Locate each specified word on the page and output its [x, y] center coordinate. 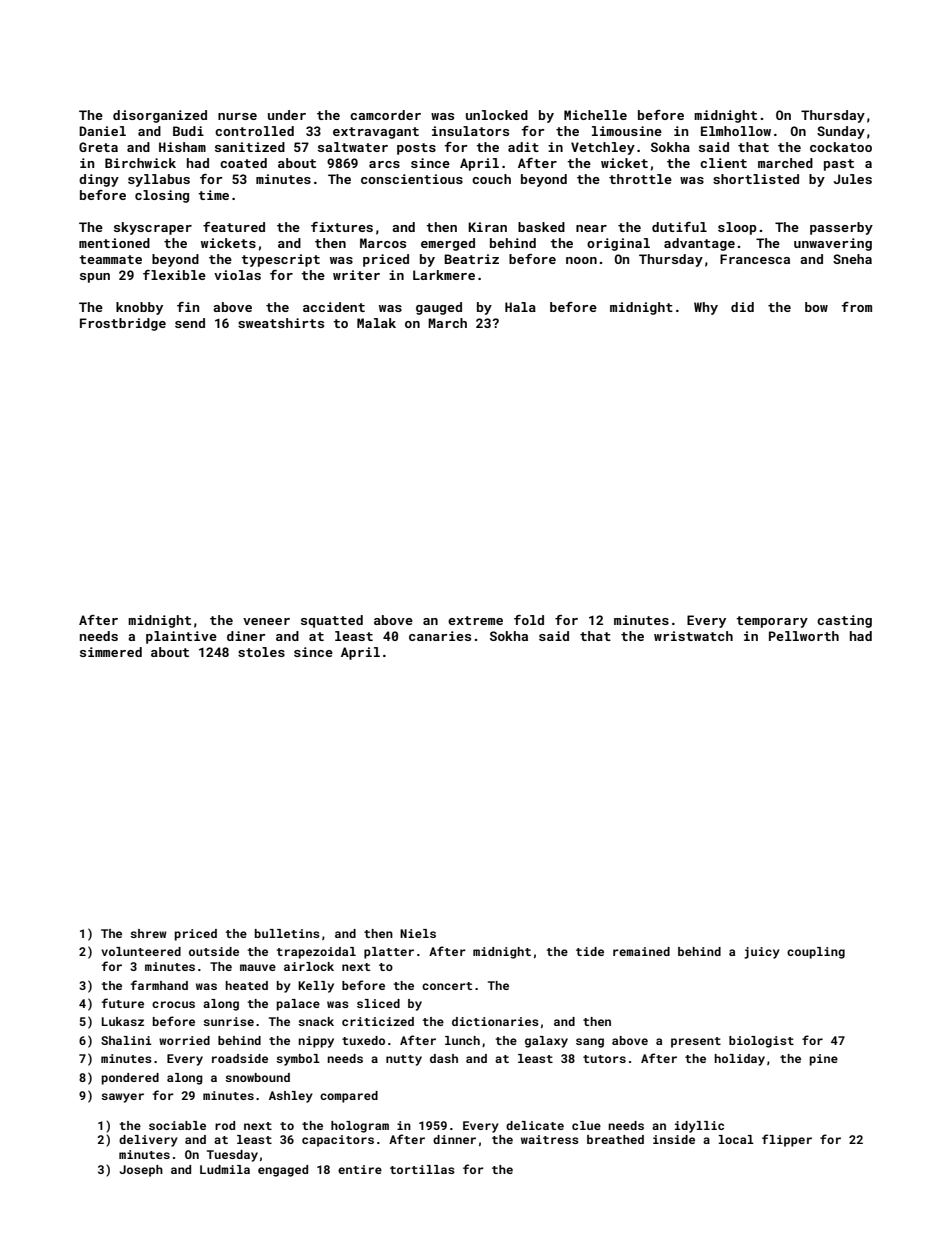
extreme [475, 620]
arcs [384, 164]
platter [389, 953]
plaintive [181, 637]
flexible [174, 275]
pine [824, 1060]
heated [246, 985]
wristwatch [693, 636]
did [742, 307]
